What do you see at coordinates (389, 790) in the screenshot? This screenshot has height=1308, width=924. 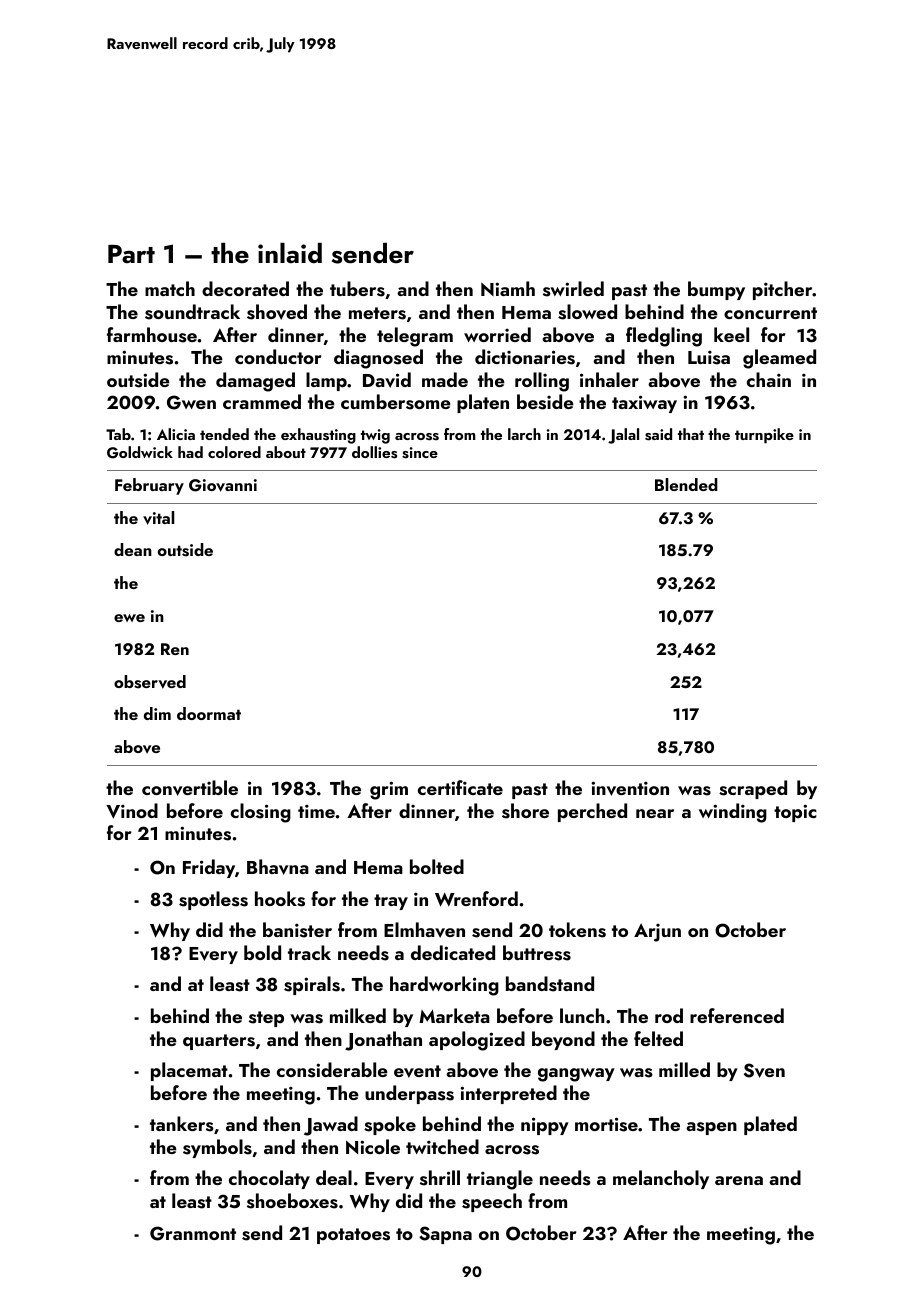 I see `grim` at bounding box center [389, 790].
